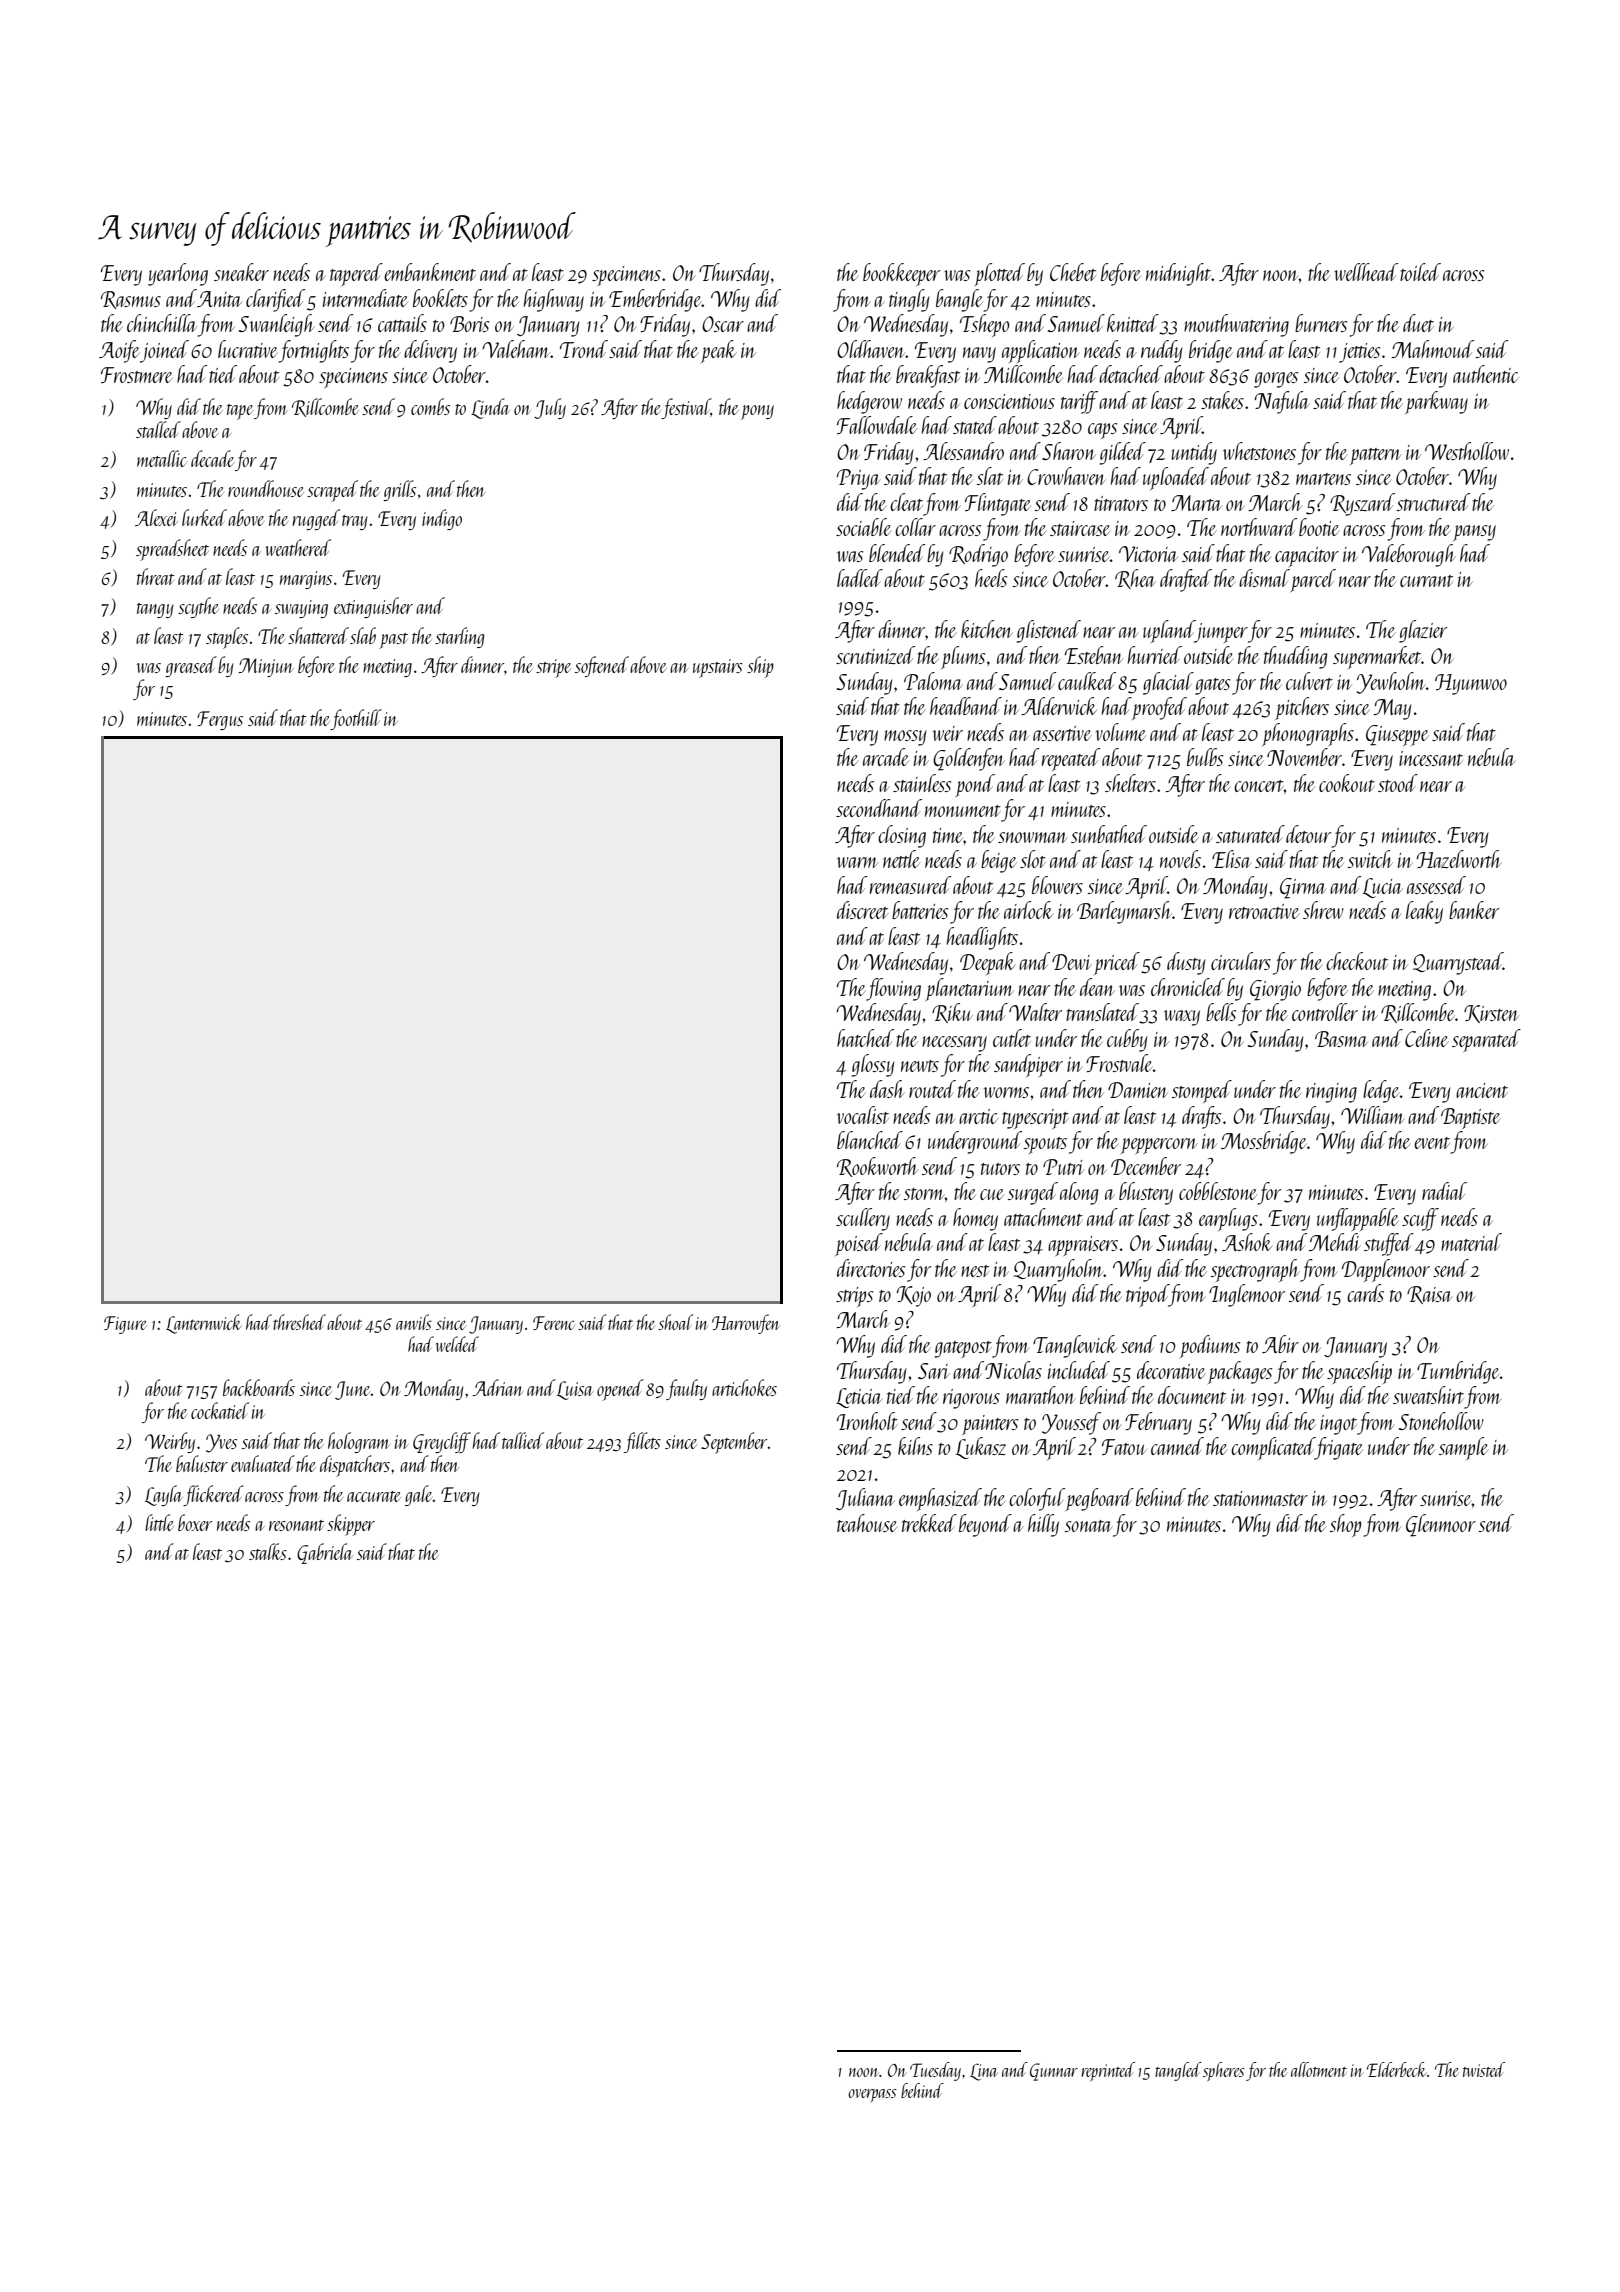 This screenshot has width=1620, height=2292. Describe the element at coordinates (935, 2071) in the screenshot. I see `Tuesday` at that location.
